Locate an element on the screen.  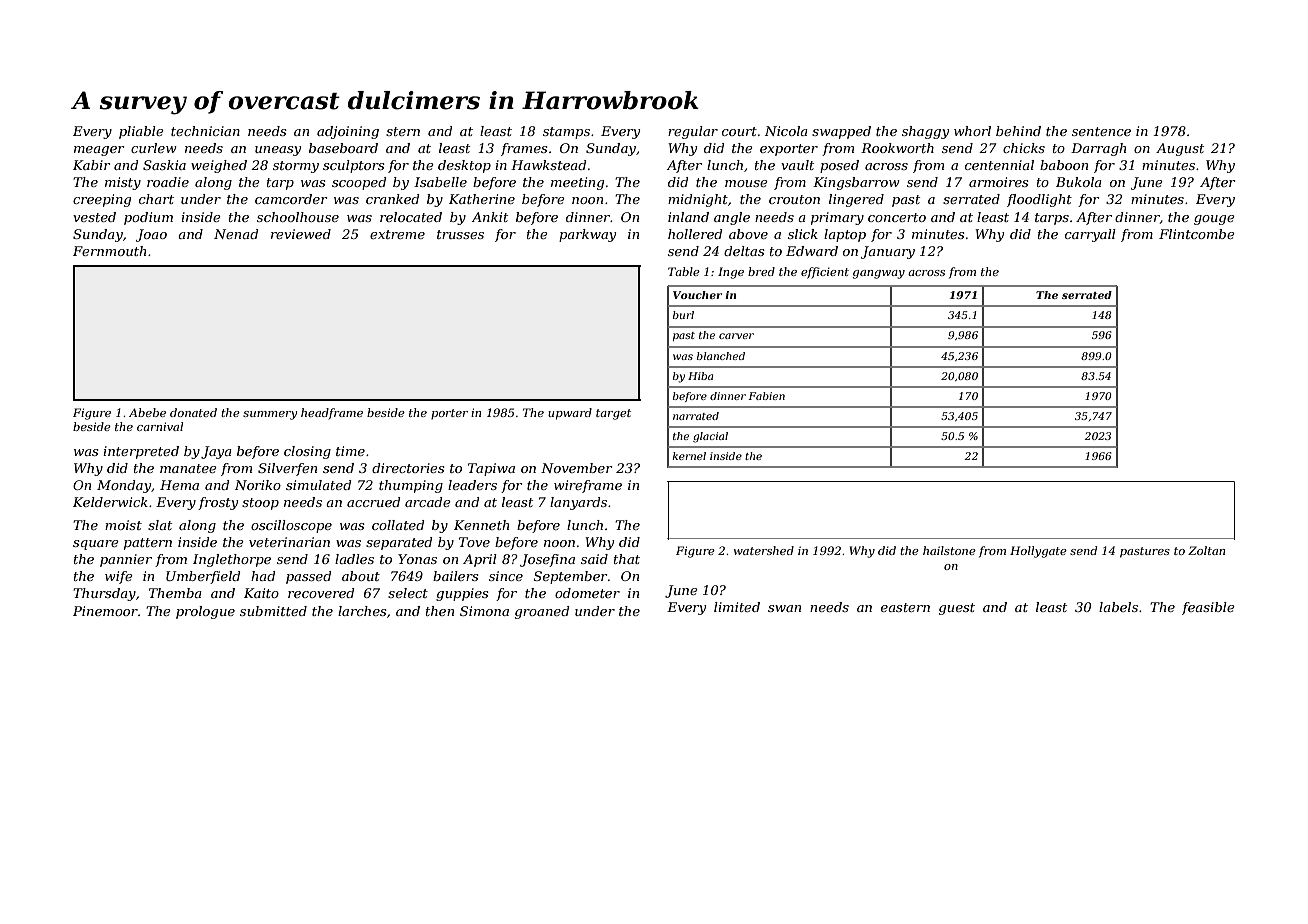
burl is located at coordinates (683, 315).
